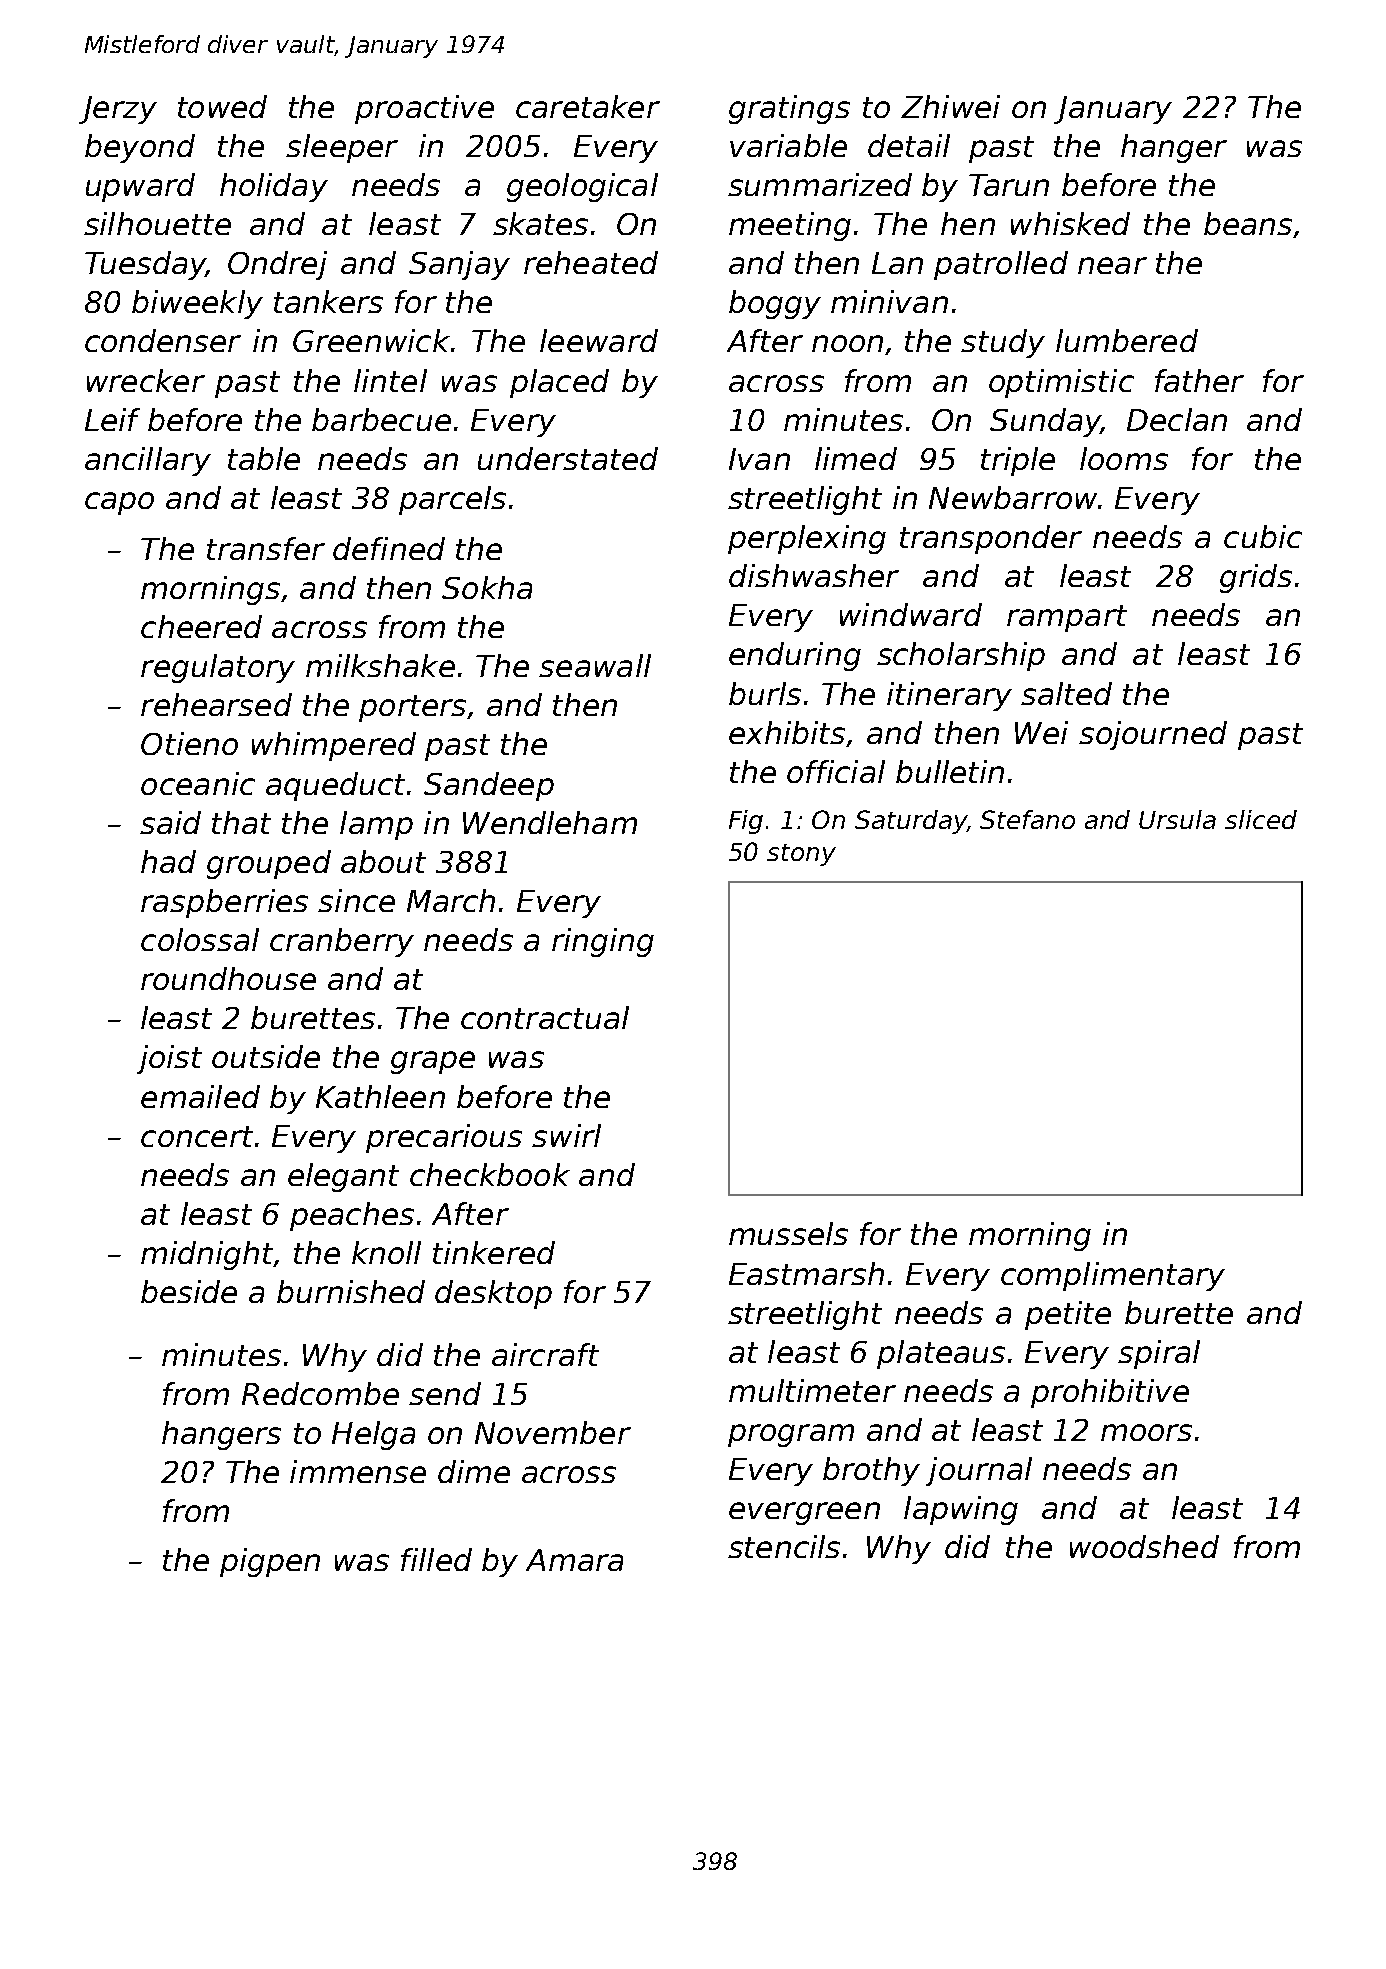  Describe the element at coordinates (856, 458) in the image. I see `limed` at that location.
